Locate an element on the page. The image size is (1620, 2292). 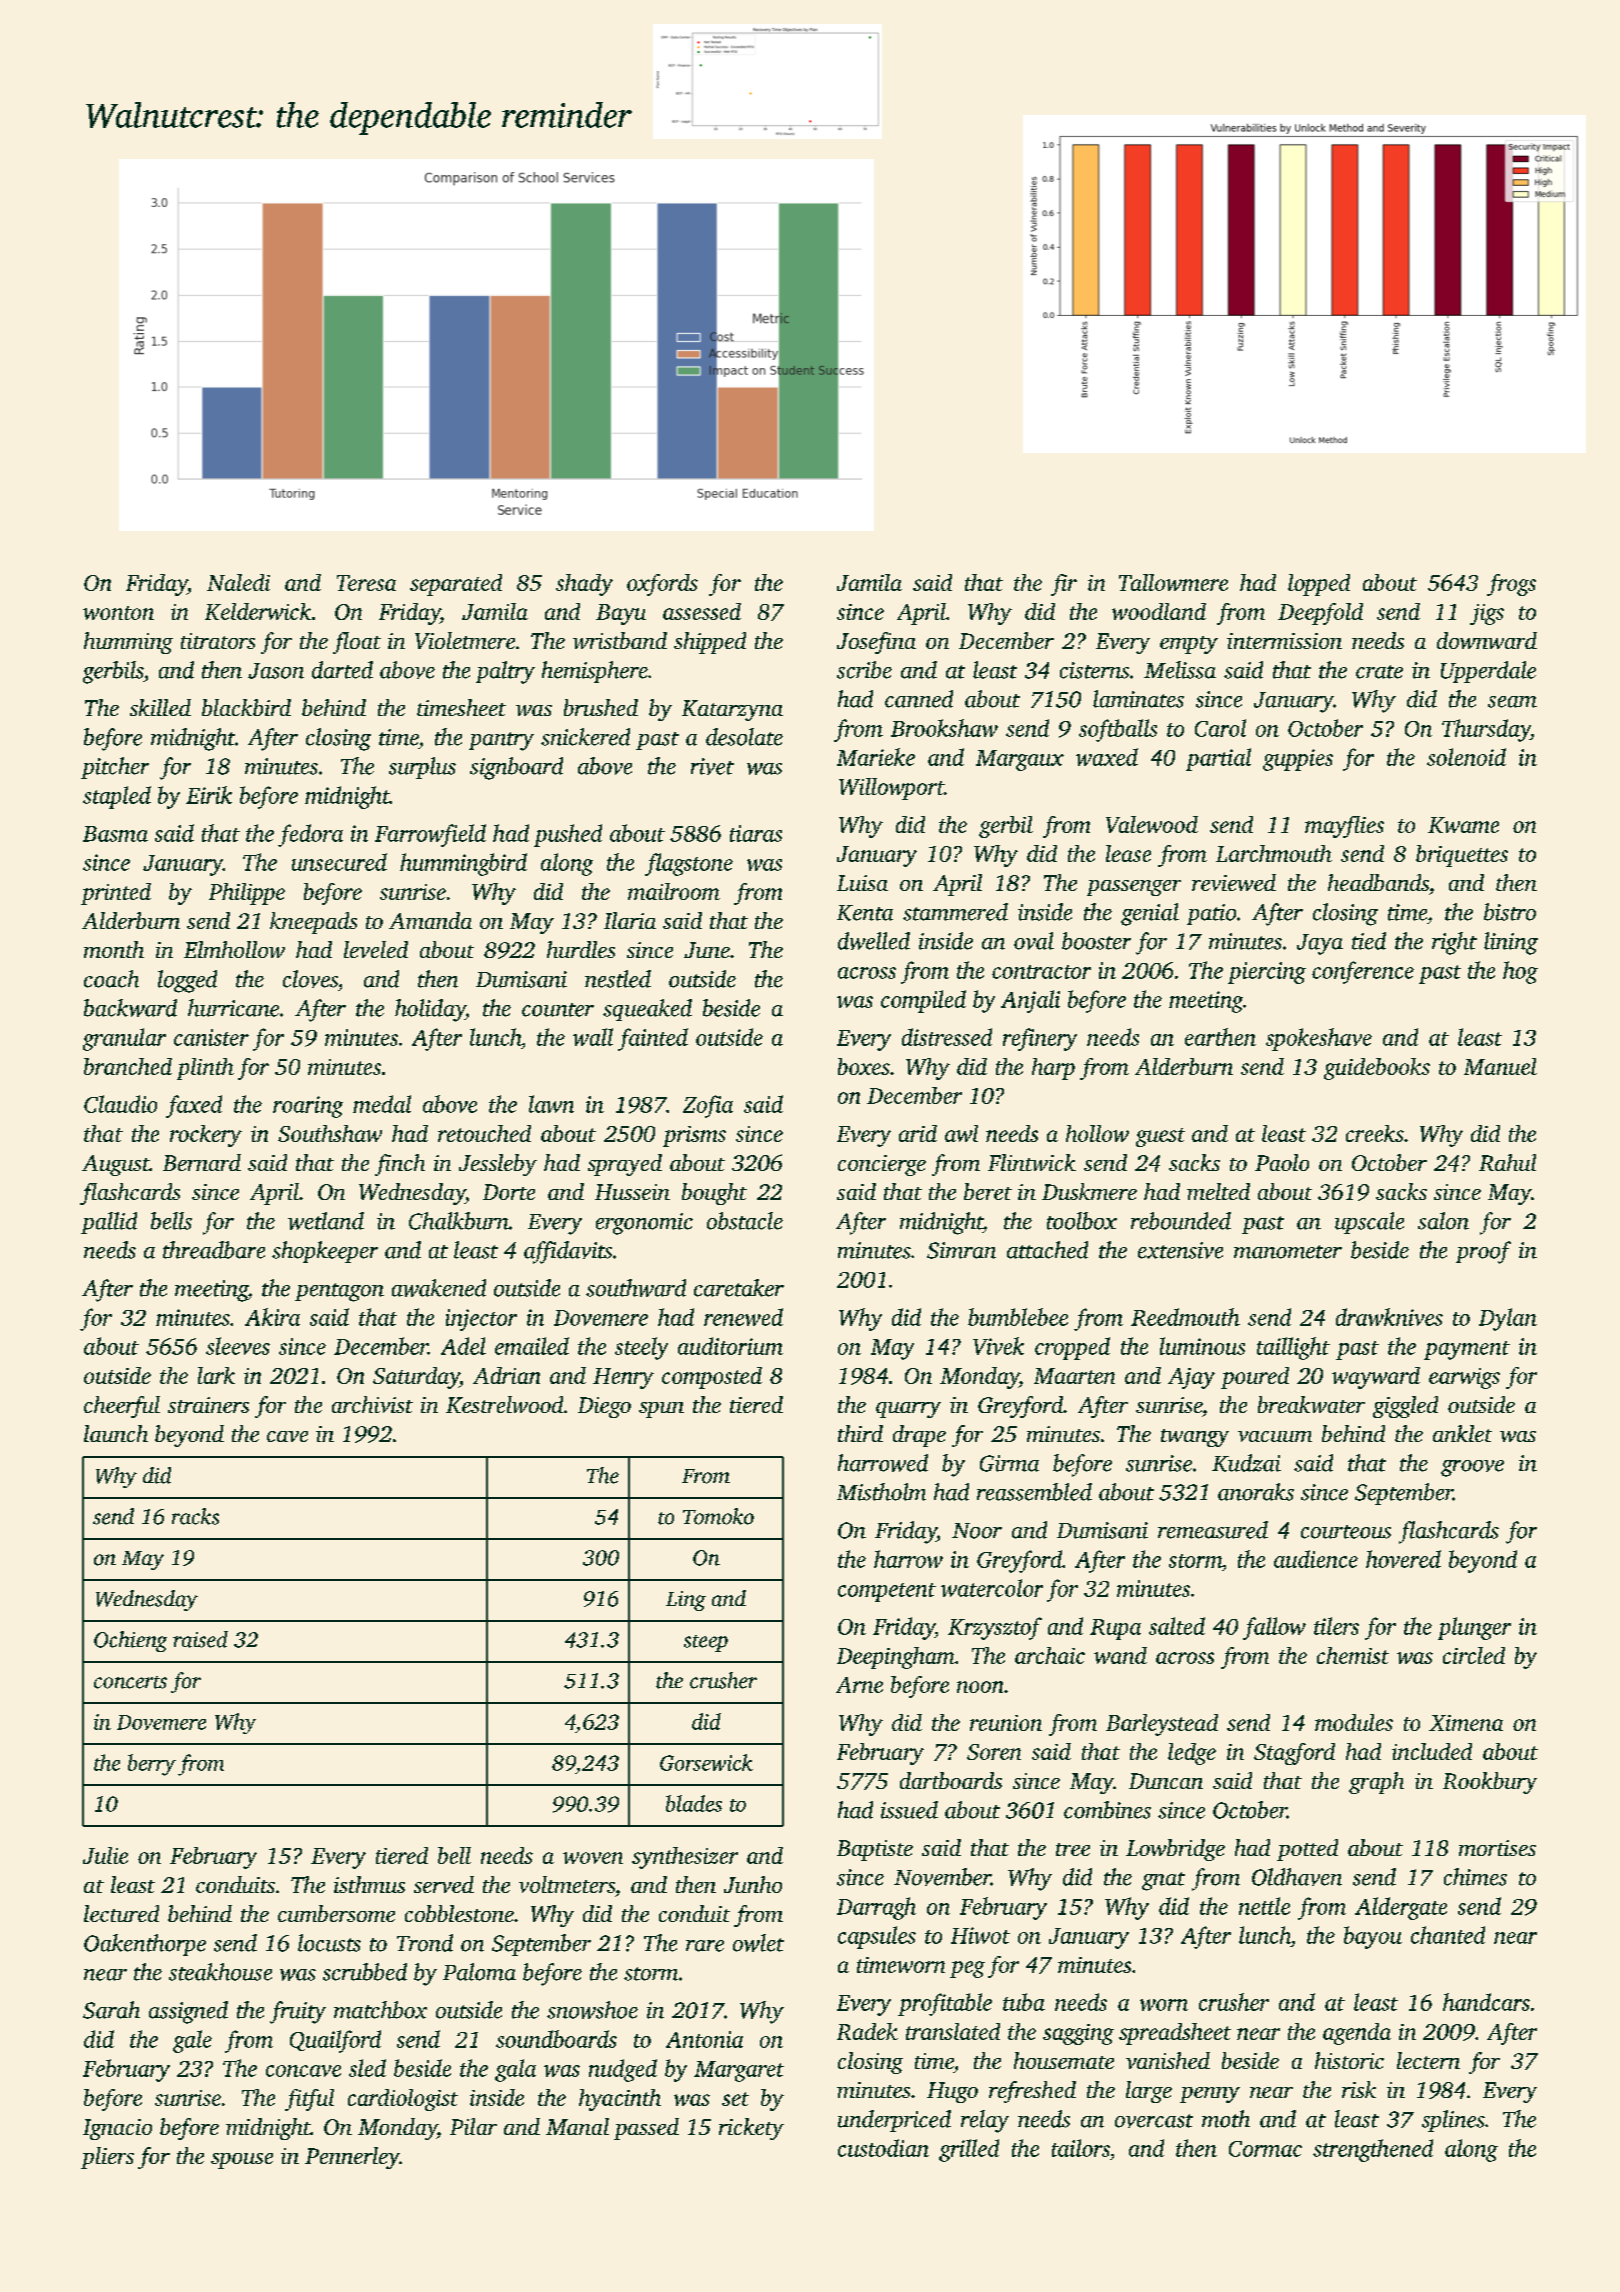
owlet is located at coordinates (758, 1943).
